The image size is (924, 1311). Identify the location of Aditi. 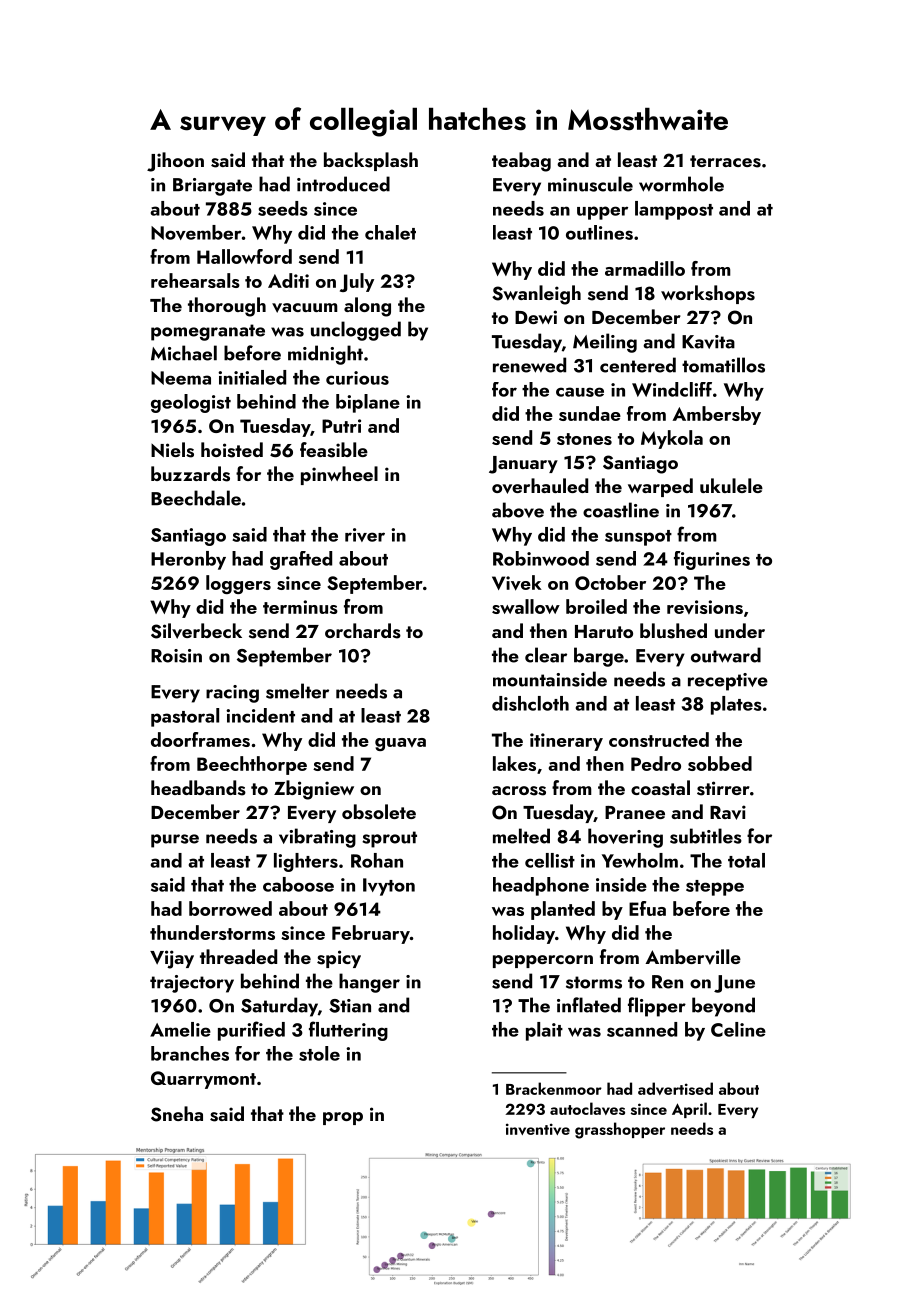
(288, 280).
